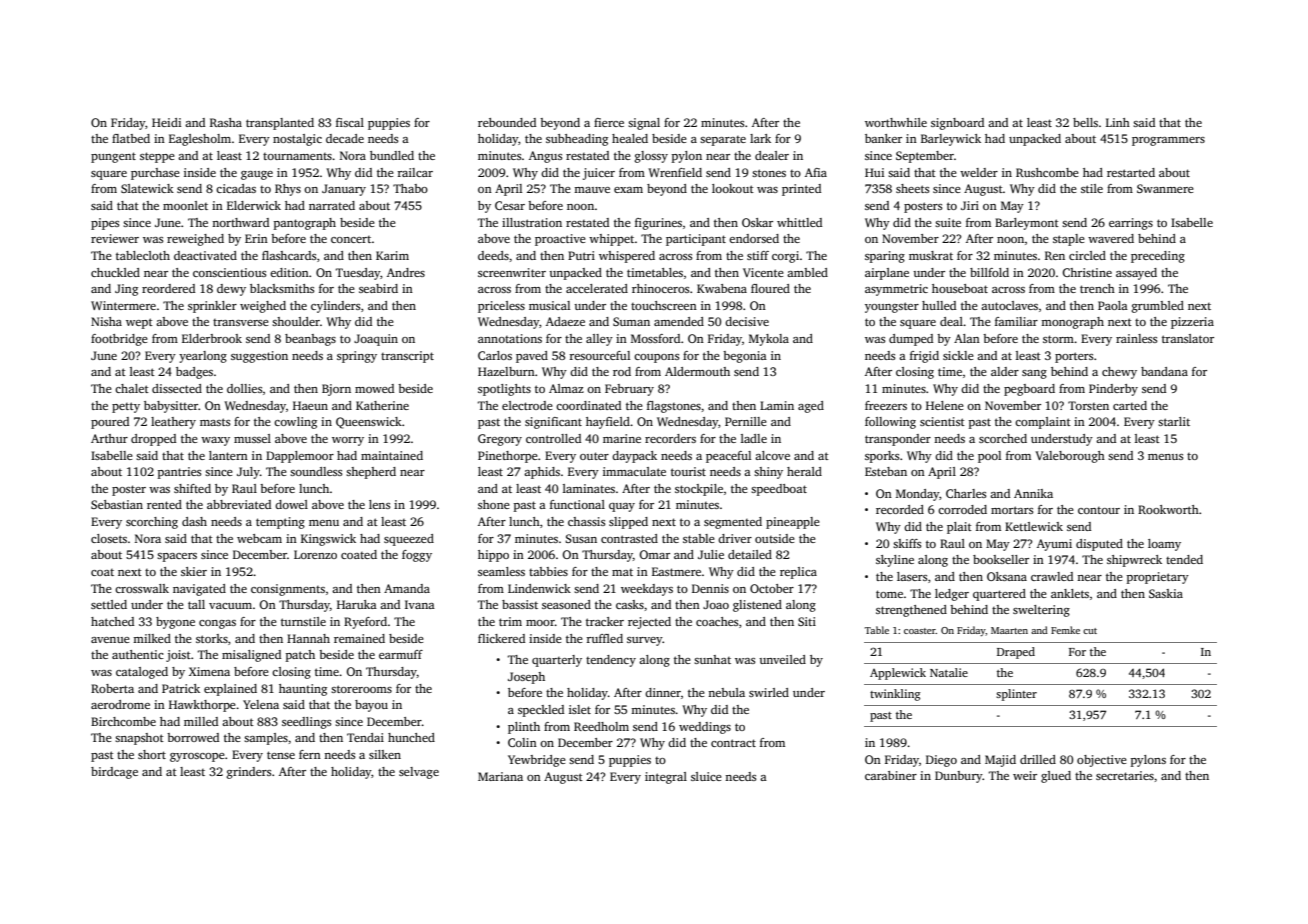  What do you see at coordinates (316, 471) in the screenshot?
I see `soundless` at bounding box center [316, 471].
